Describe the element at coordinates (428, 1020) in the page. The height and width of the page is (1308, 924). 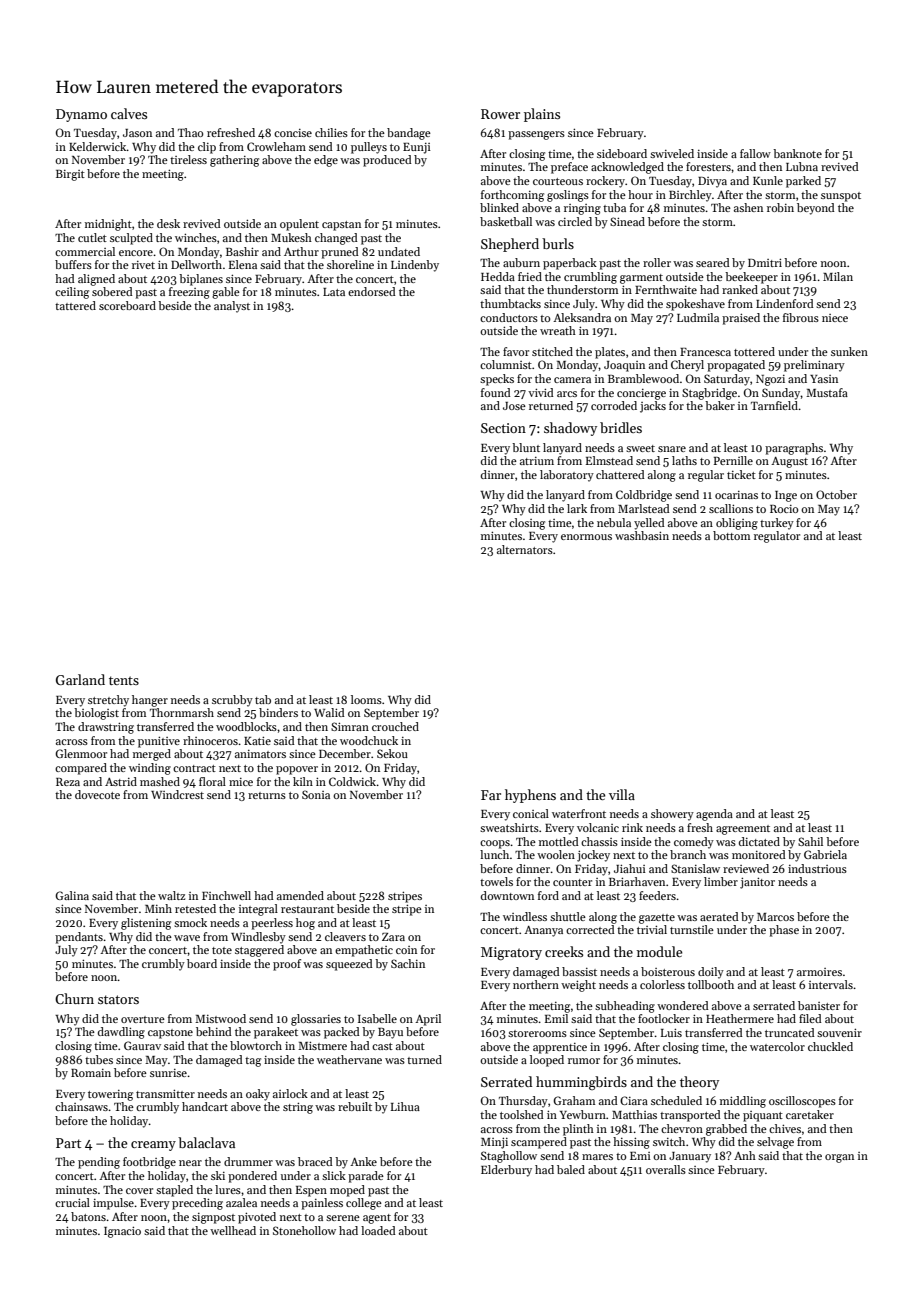
I see `April` at that location.
